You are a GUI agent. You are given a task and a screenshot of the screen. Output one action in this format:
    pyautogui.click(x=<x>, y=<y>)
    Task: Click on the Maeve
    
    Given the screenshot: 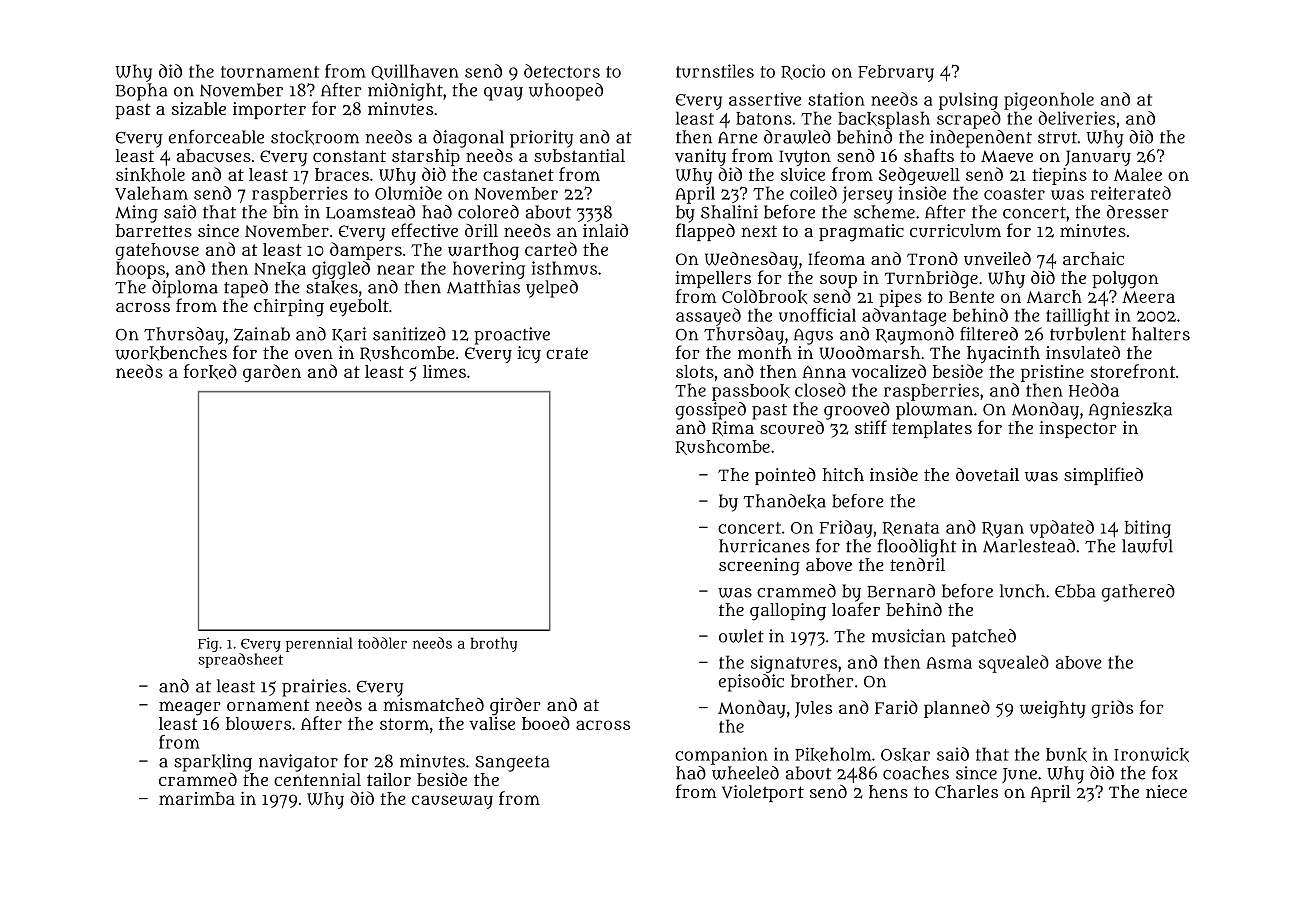 What is the action you would take?
    pyautogui.click(x=1007, y=156)
